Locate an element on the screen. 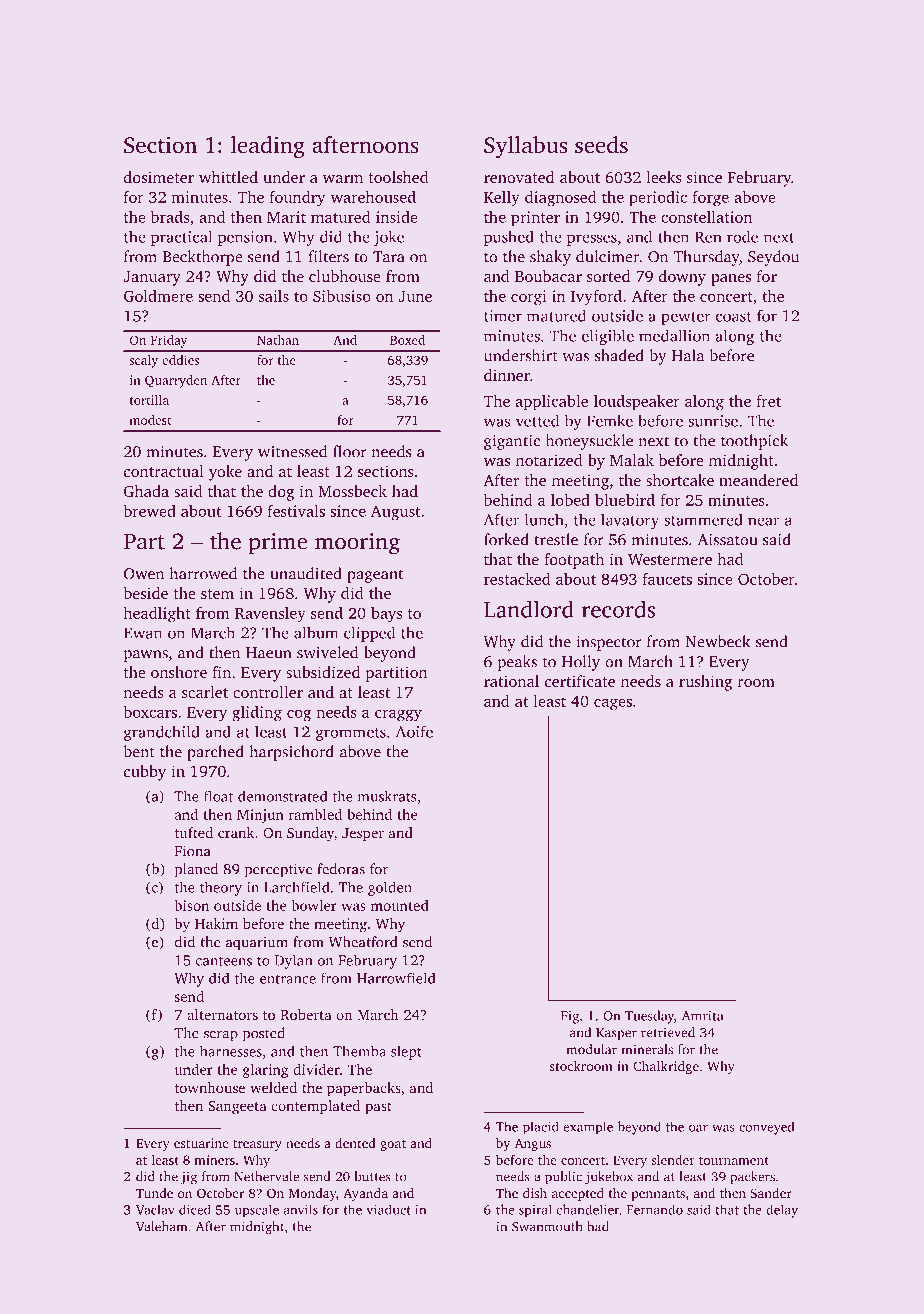 This screenshot has width=924, height=1314. near is located at coordinates (763, 521).
